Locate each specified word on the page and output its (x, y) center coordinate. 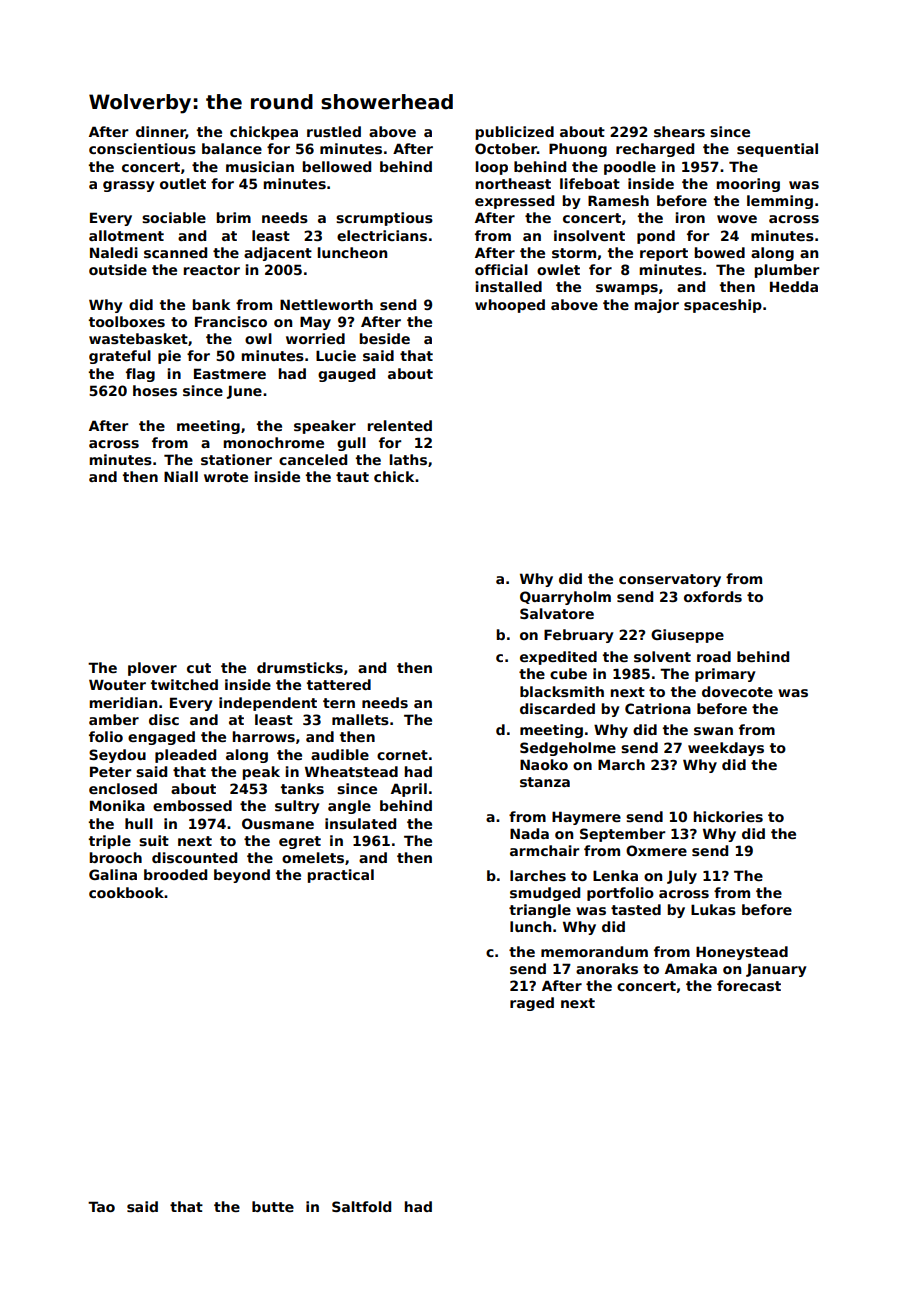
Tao (101, 1206)
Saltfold (361, 1206)
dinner (161, 132)
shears (679, 131)
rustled (334, 131)
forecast (749, 985)
